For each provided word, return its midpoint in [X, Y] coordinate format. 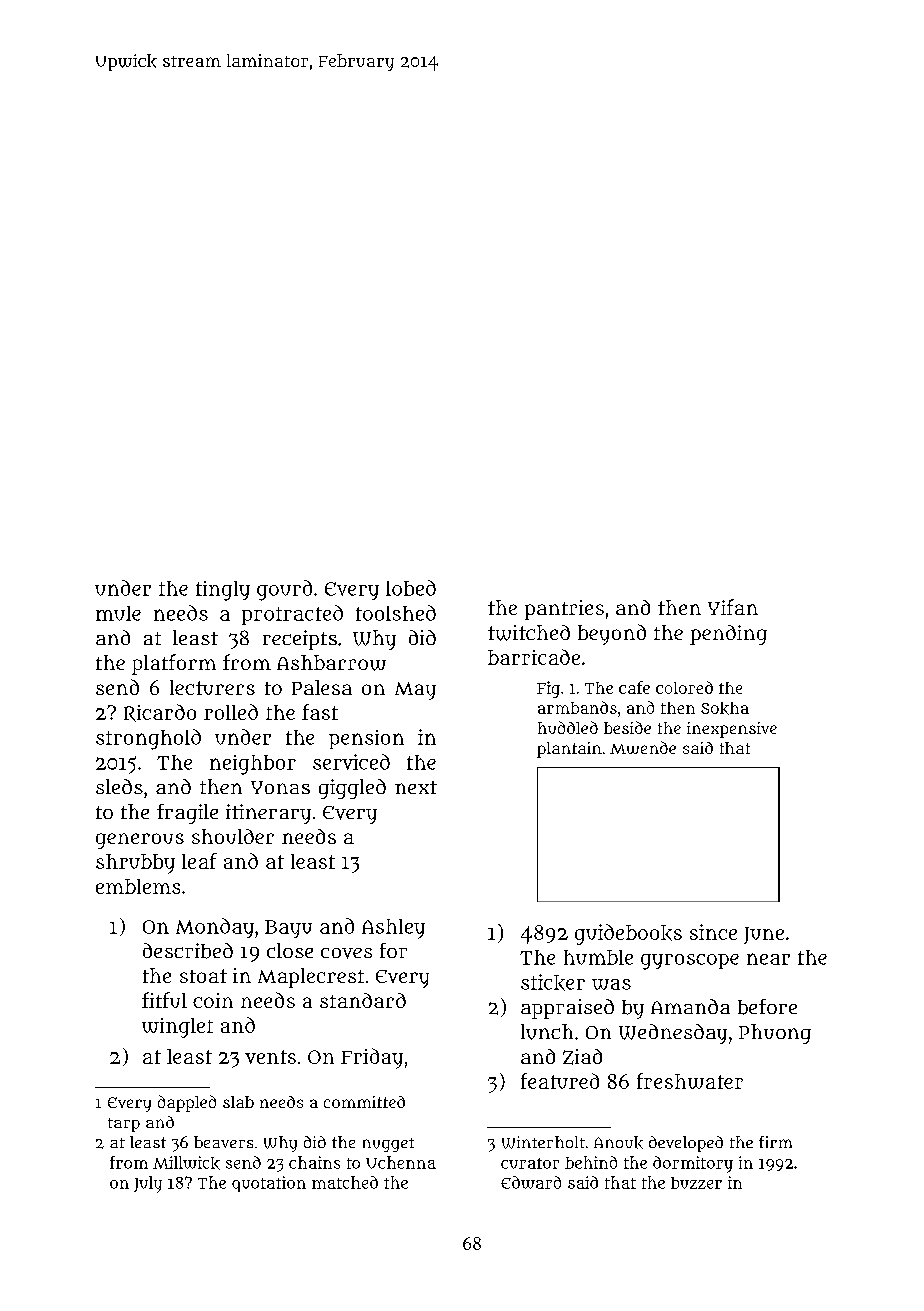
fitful [164, 1000]
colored [684, 687]
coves [346, 953]
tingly [223, 591]
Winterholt [543, 1142]
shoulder [233, 836]
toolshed [396, 613]
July [148, 1184]
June [764, 935]
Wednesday [673, 1034]
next [416, 787]
